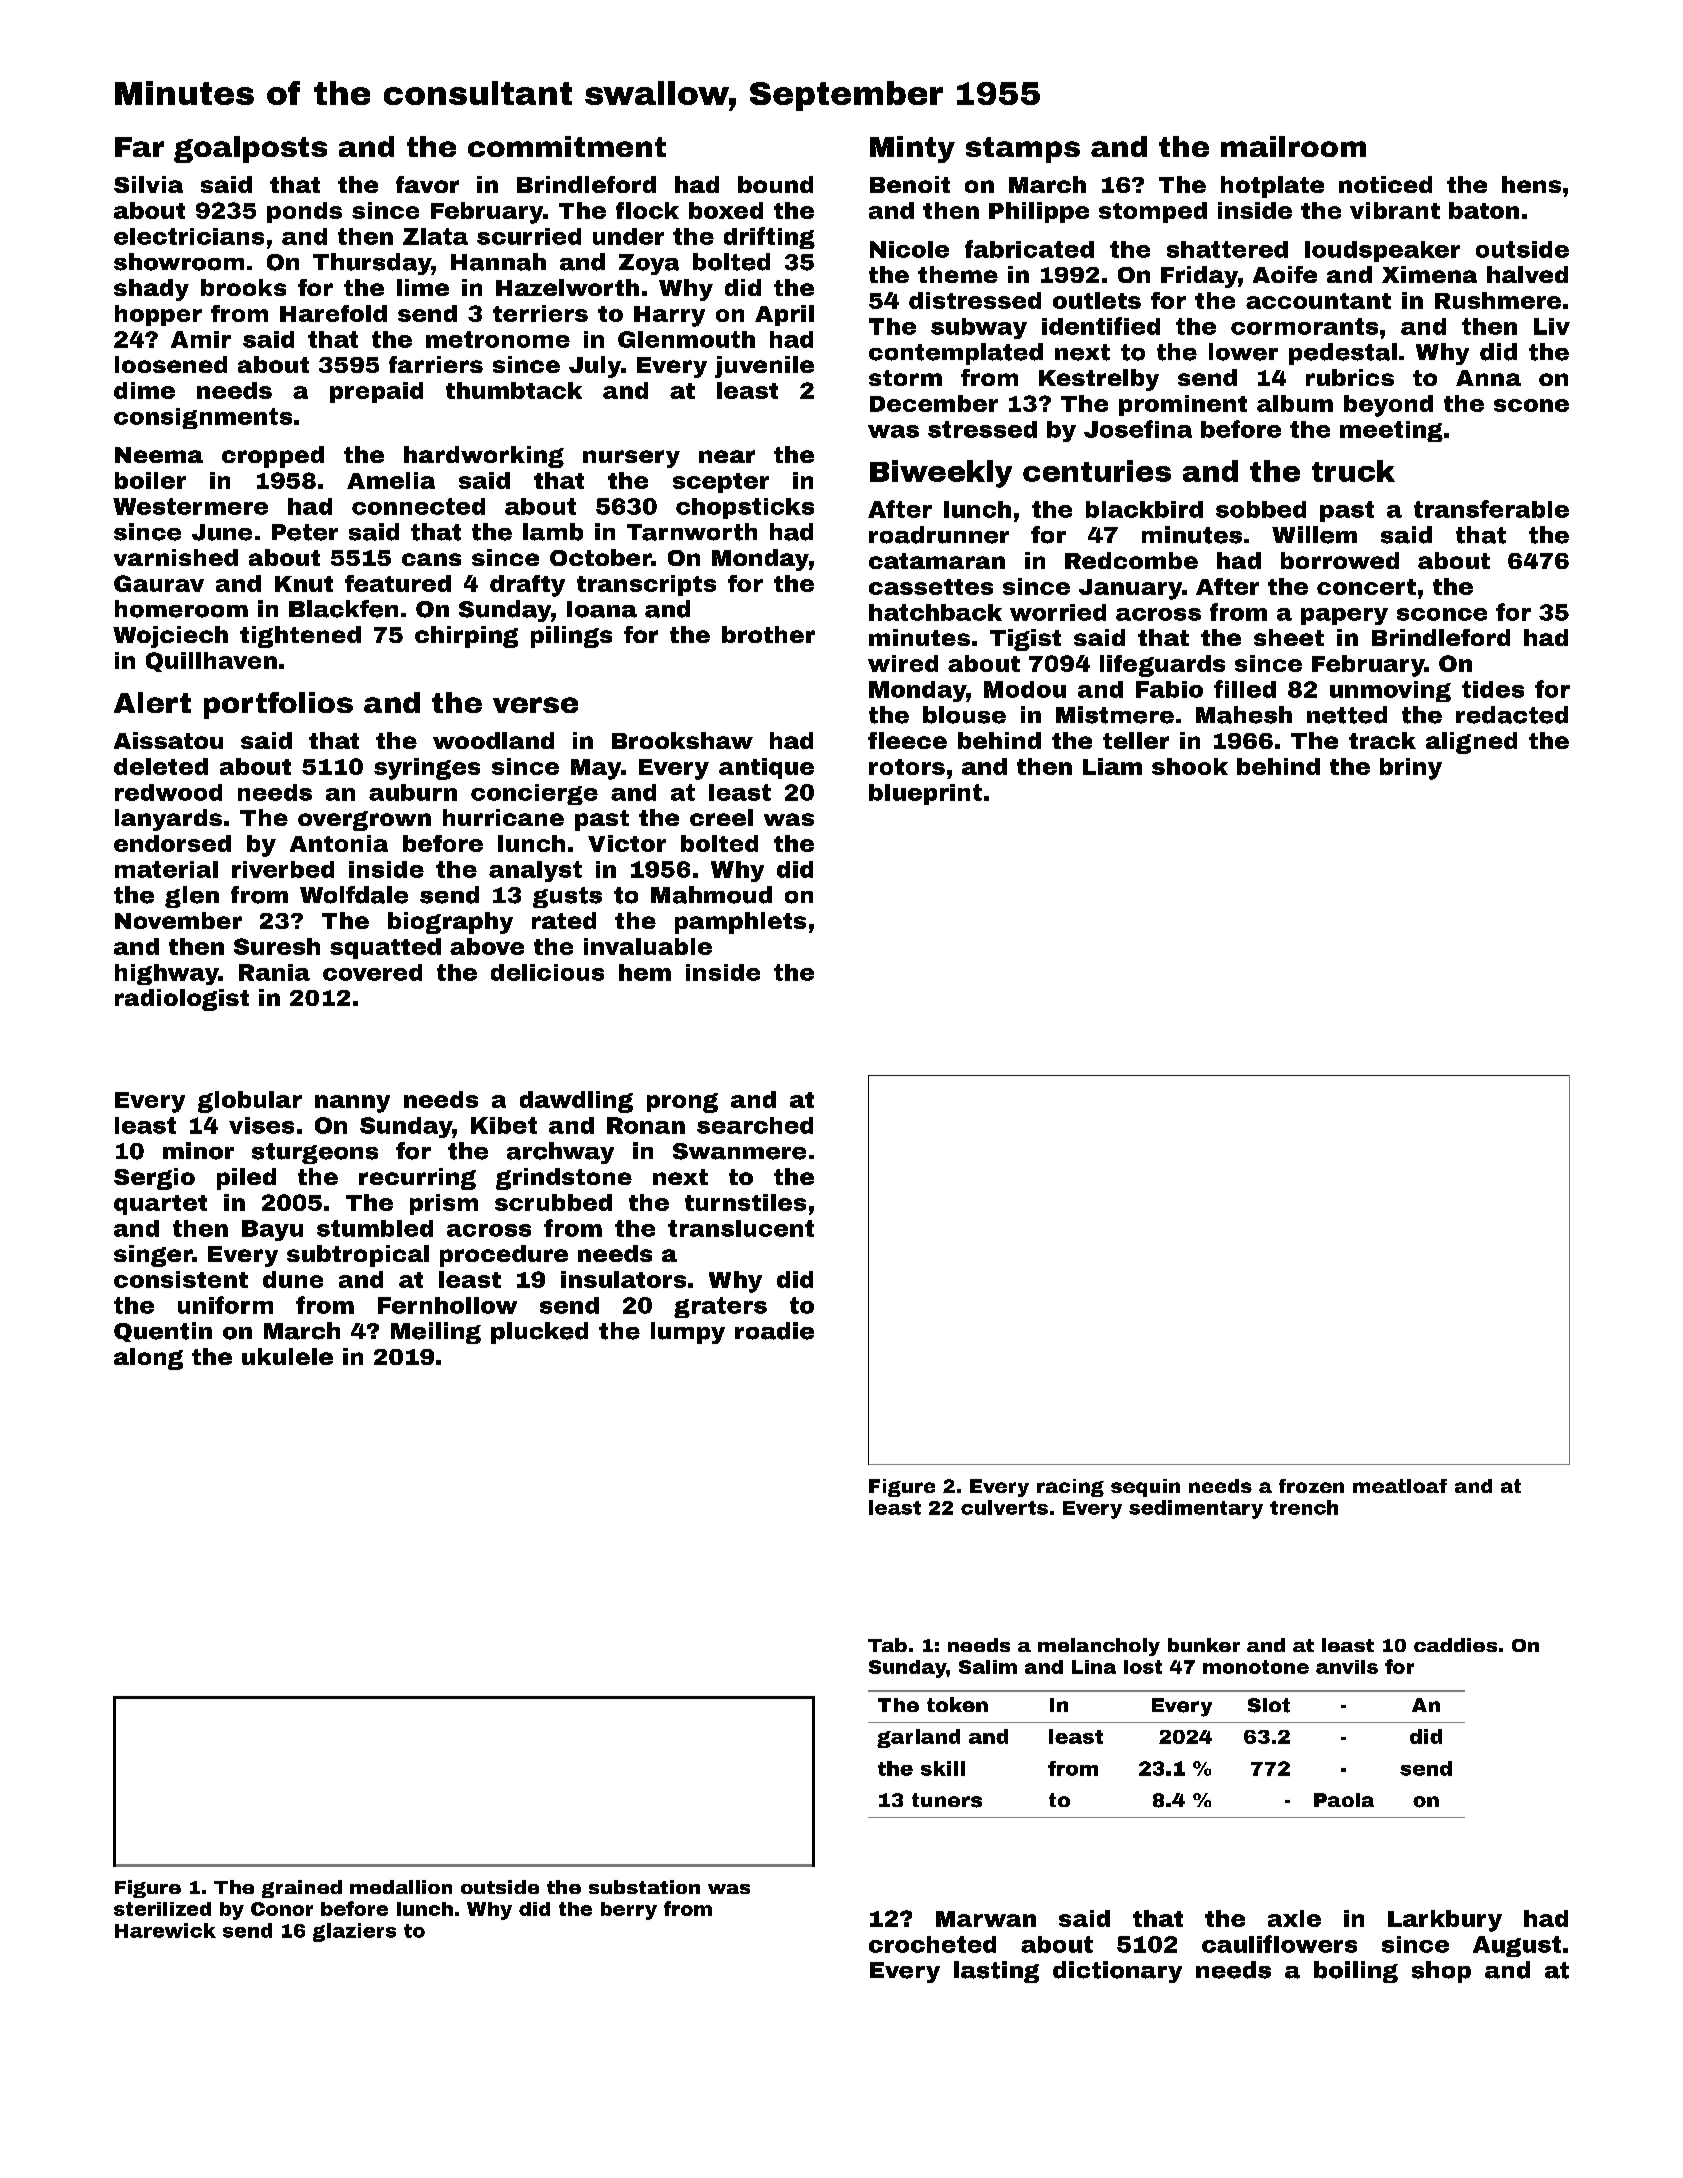 The image size is (1683, 2178). What do you see at coordinates (165, 1930) in the document?
I see `Harewick` at bounding box center [165, 1930].
